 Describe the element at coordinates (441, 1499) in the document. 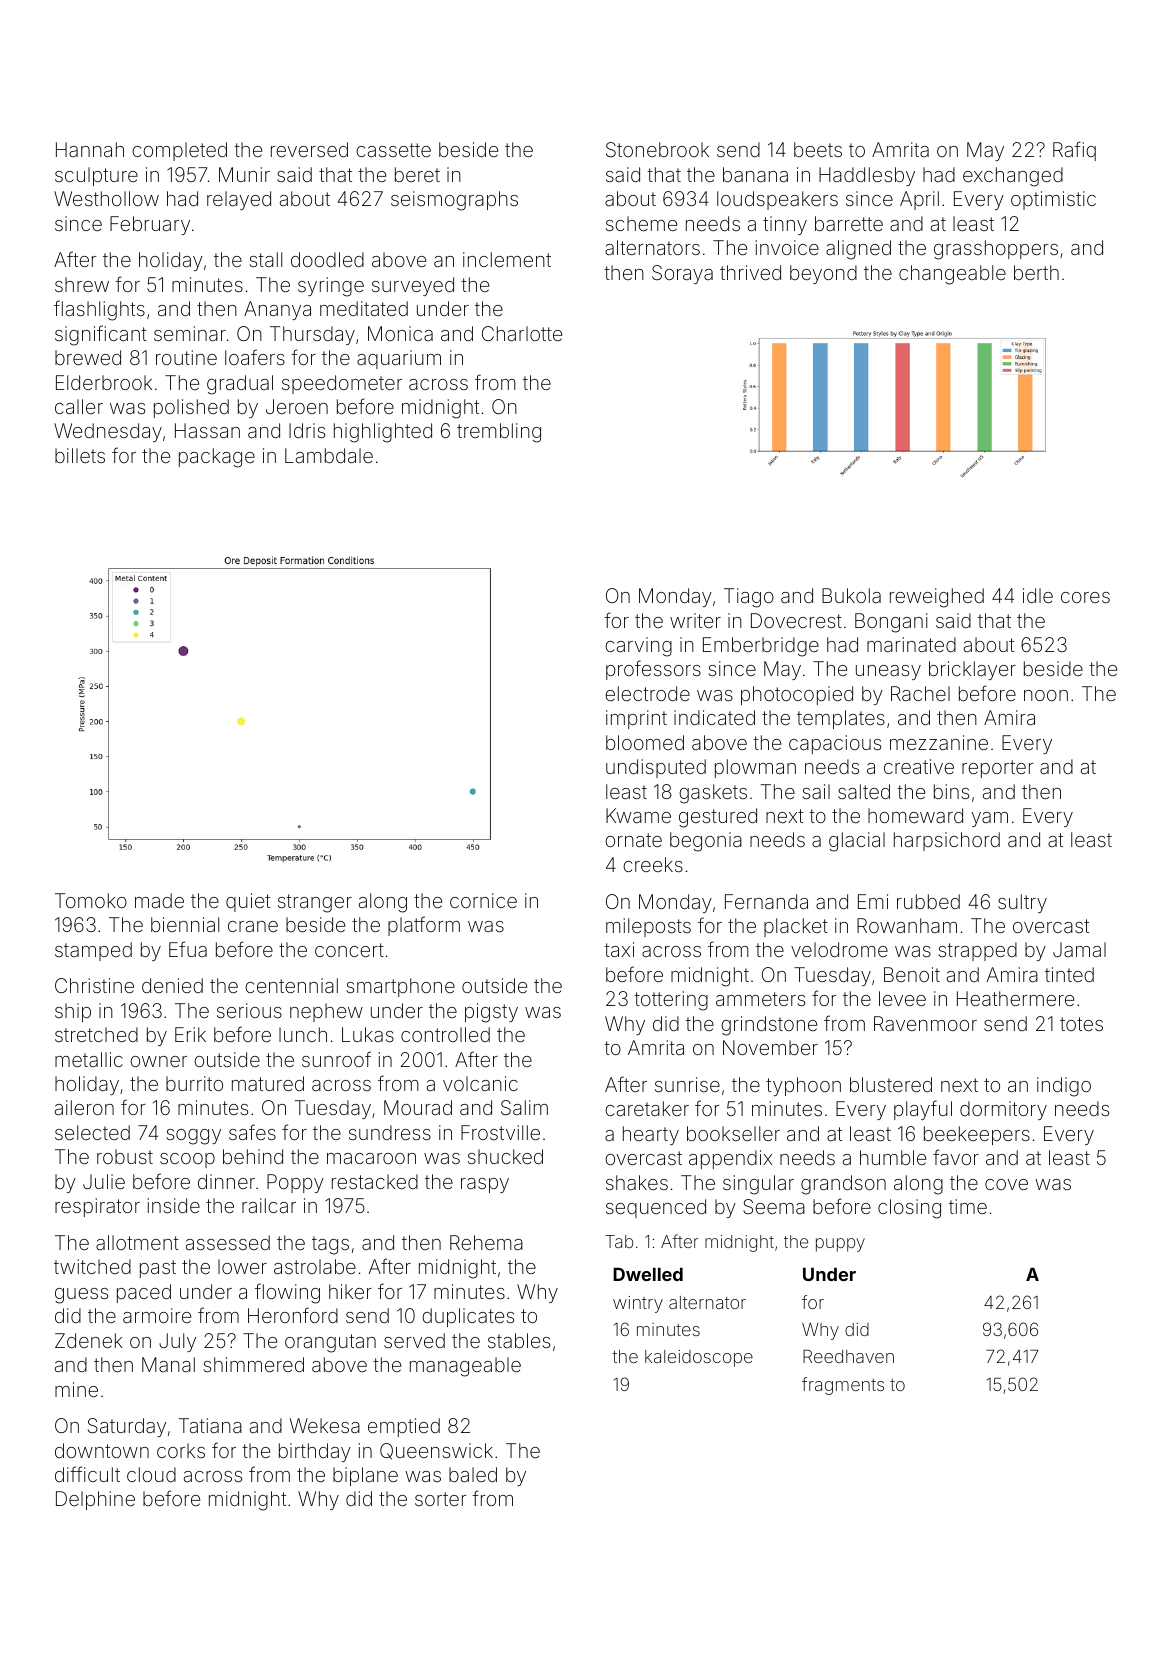

I see `sorter` at that location.
